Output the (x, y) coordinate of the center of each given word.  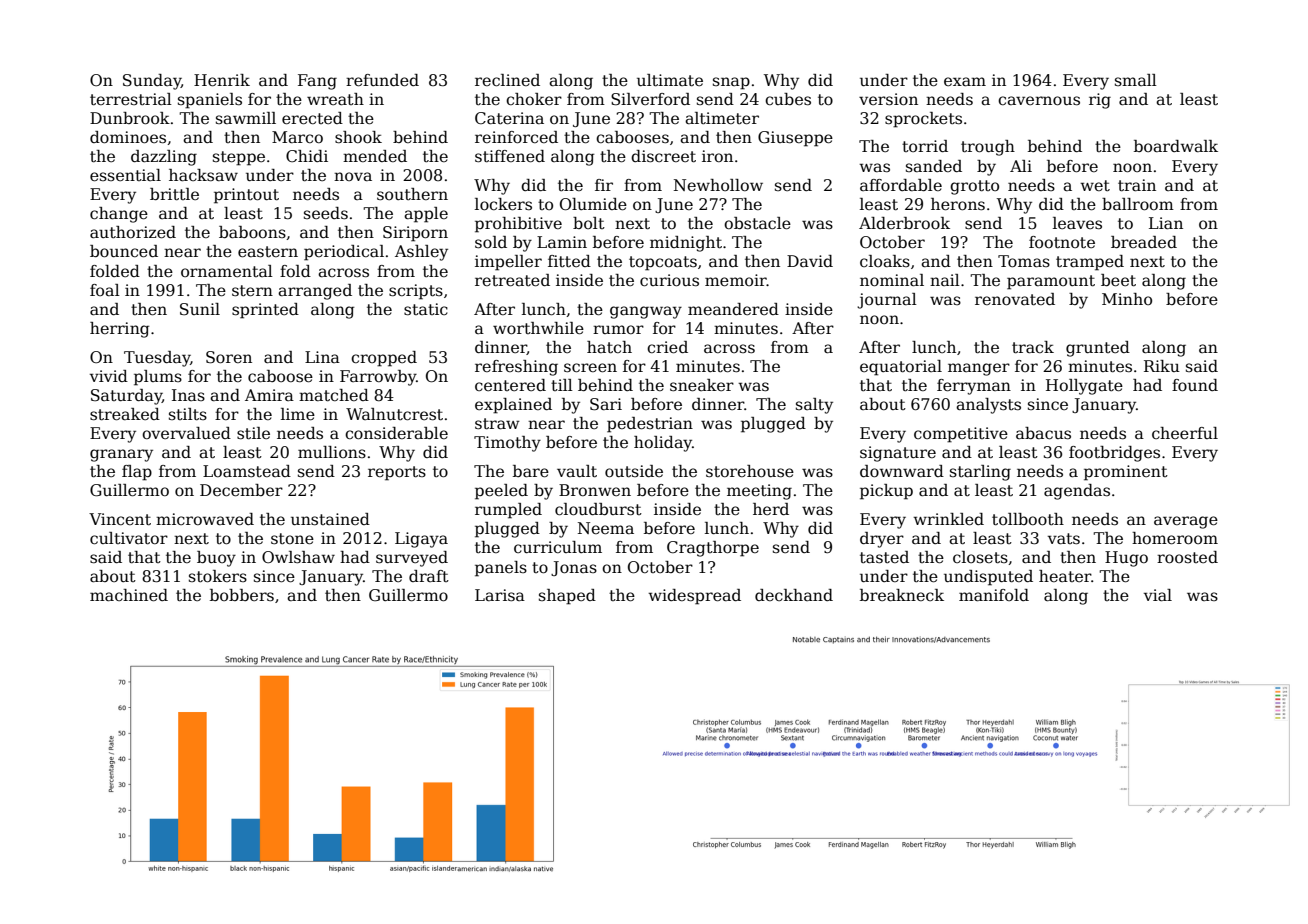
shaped (567, 597)
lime (298, 414)
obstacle (757, 223)
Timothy (507, 444)
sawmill (246, 118)
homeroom (1175, 538)
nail (945, 280)
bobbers (242, 595)
